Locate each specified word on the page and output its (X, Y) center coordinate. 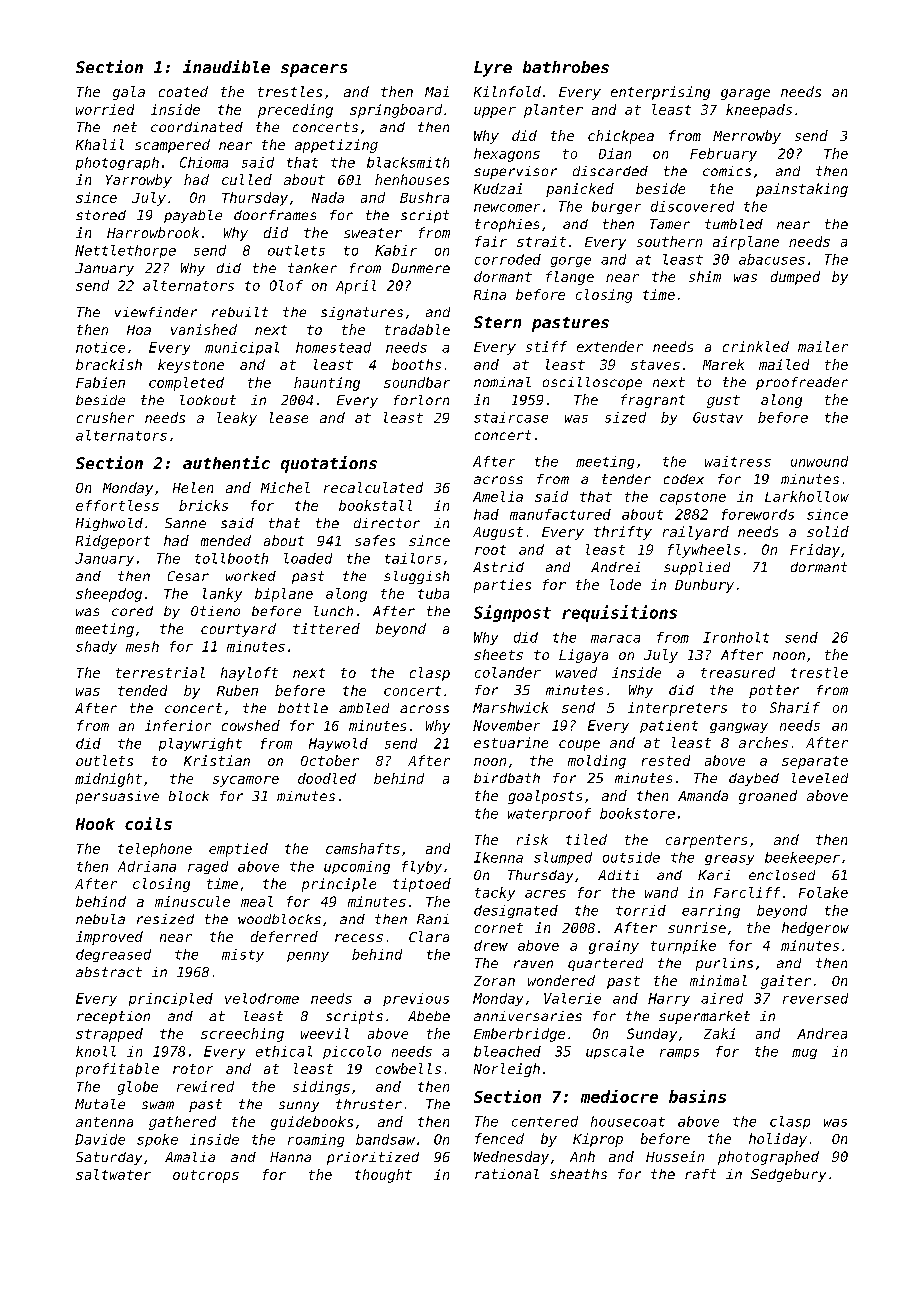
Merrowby (747, 137)
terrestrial (160, 672)
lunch (333, 611)
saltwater (113, 1174)
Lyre (493, 69)
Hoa (139, 330)
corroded (508, 259)
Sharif (795, 707)
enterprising (660, 93)
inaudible (226, 66)
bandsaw (385, 1139)
